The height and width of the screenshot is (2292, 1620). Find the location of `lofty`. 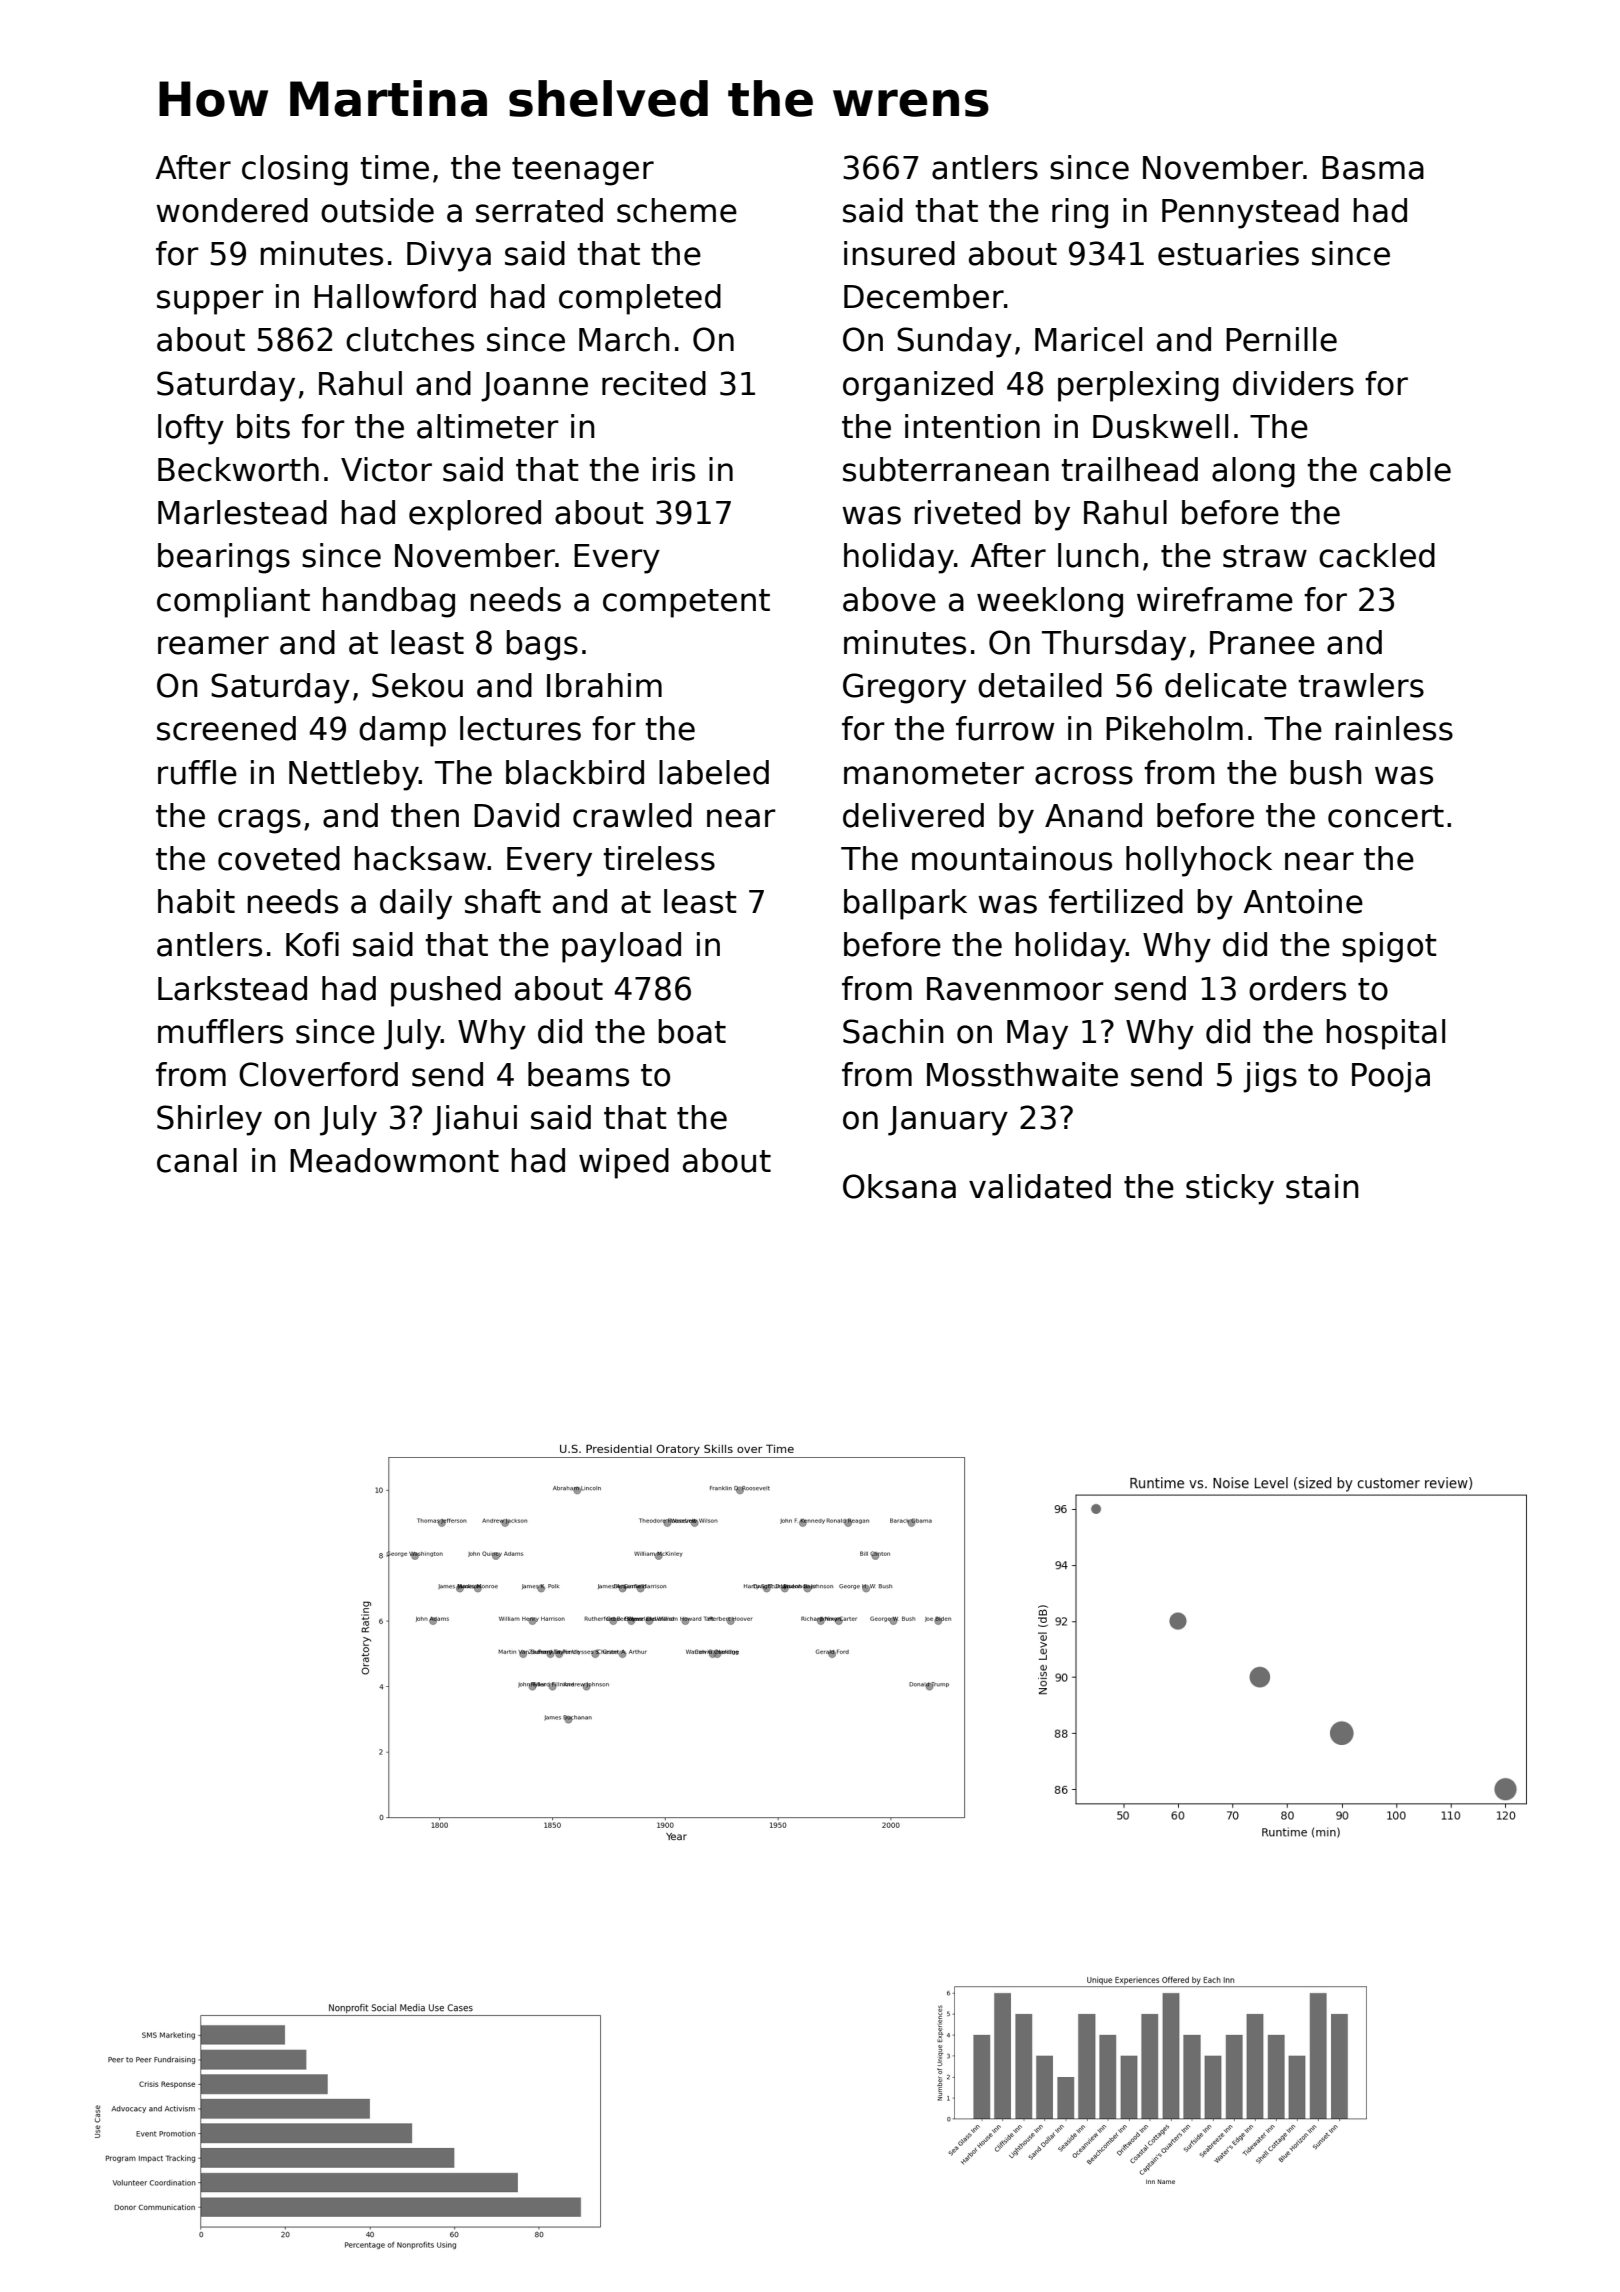

lofty is located at coordinates (191, 429).
